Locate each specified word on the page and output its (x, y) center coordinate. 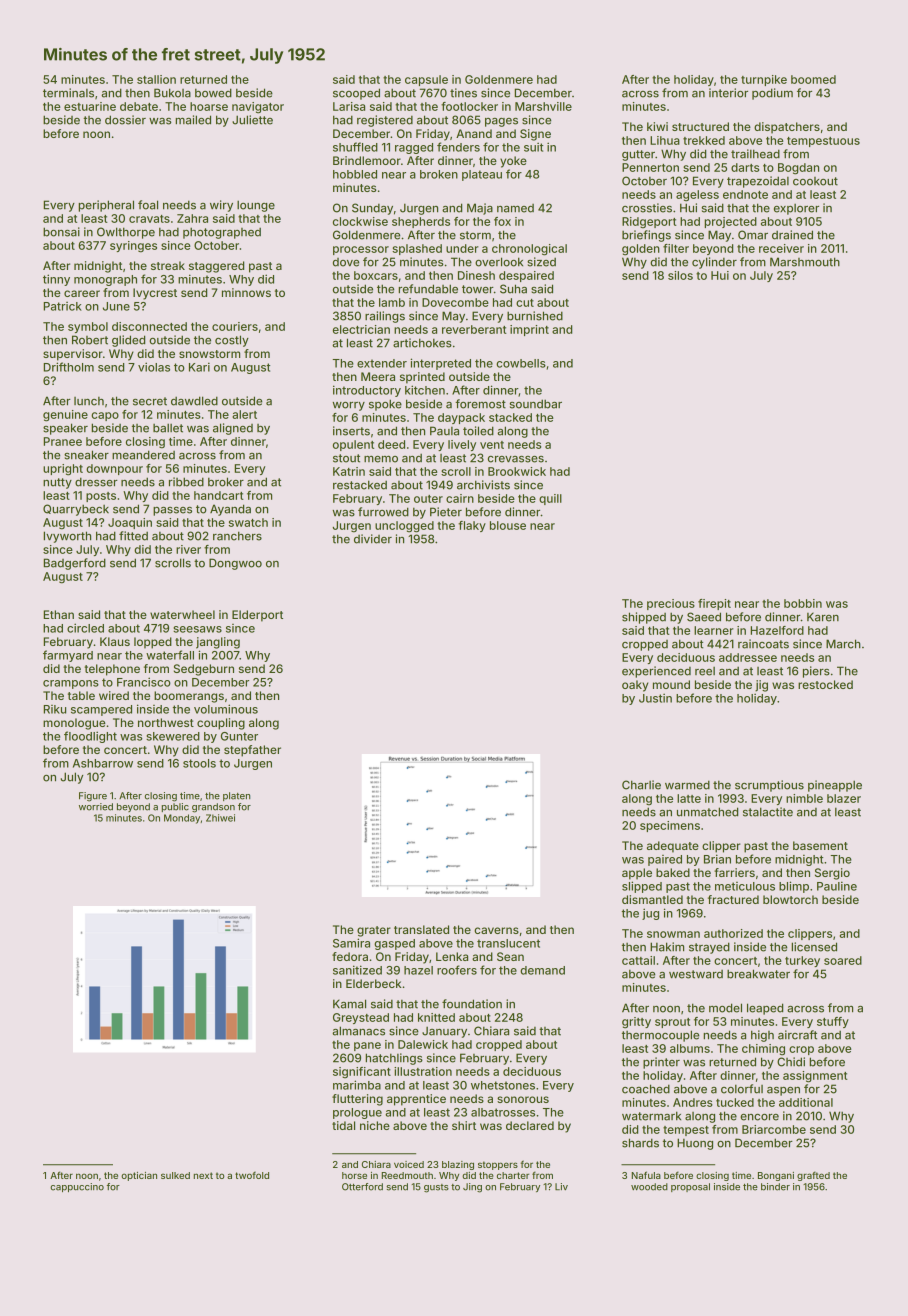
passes (172, 511)
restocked (825, 684)
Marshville (543, 106)
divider (373, 539)
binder (775, 1187)
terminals (68, 93)
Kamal (349, 1004)
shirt (464, 1125)
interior (728, 93)
